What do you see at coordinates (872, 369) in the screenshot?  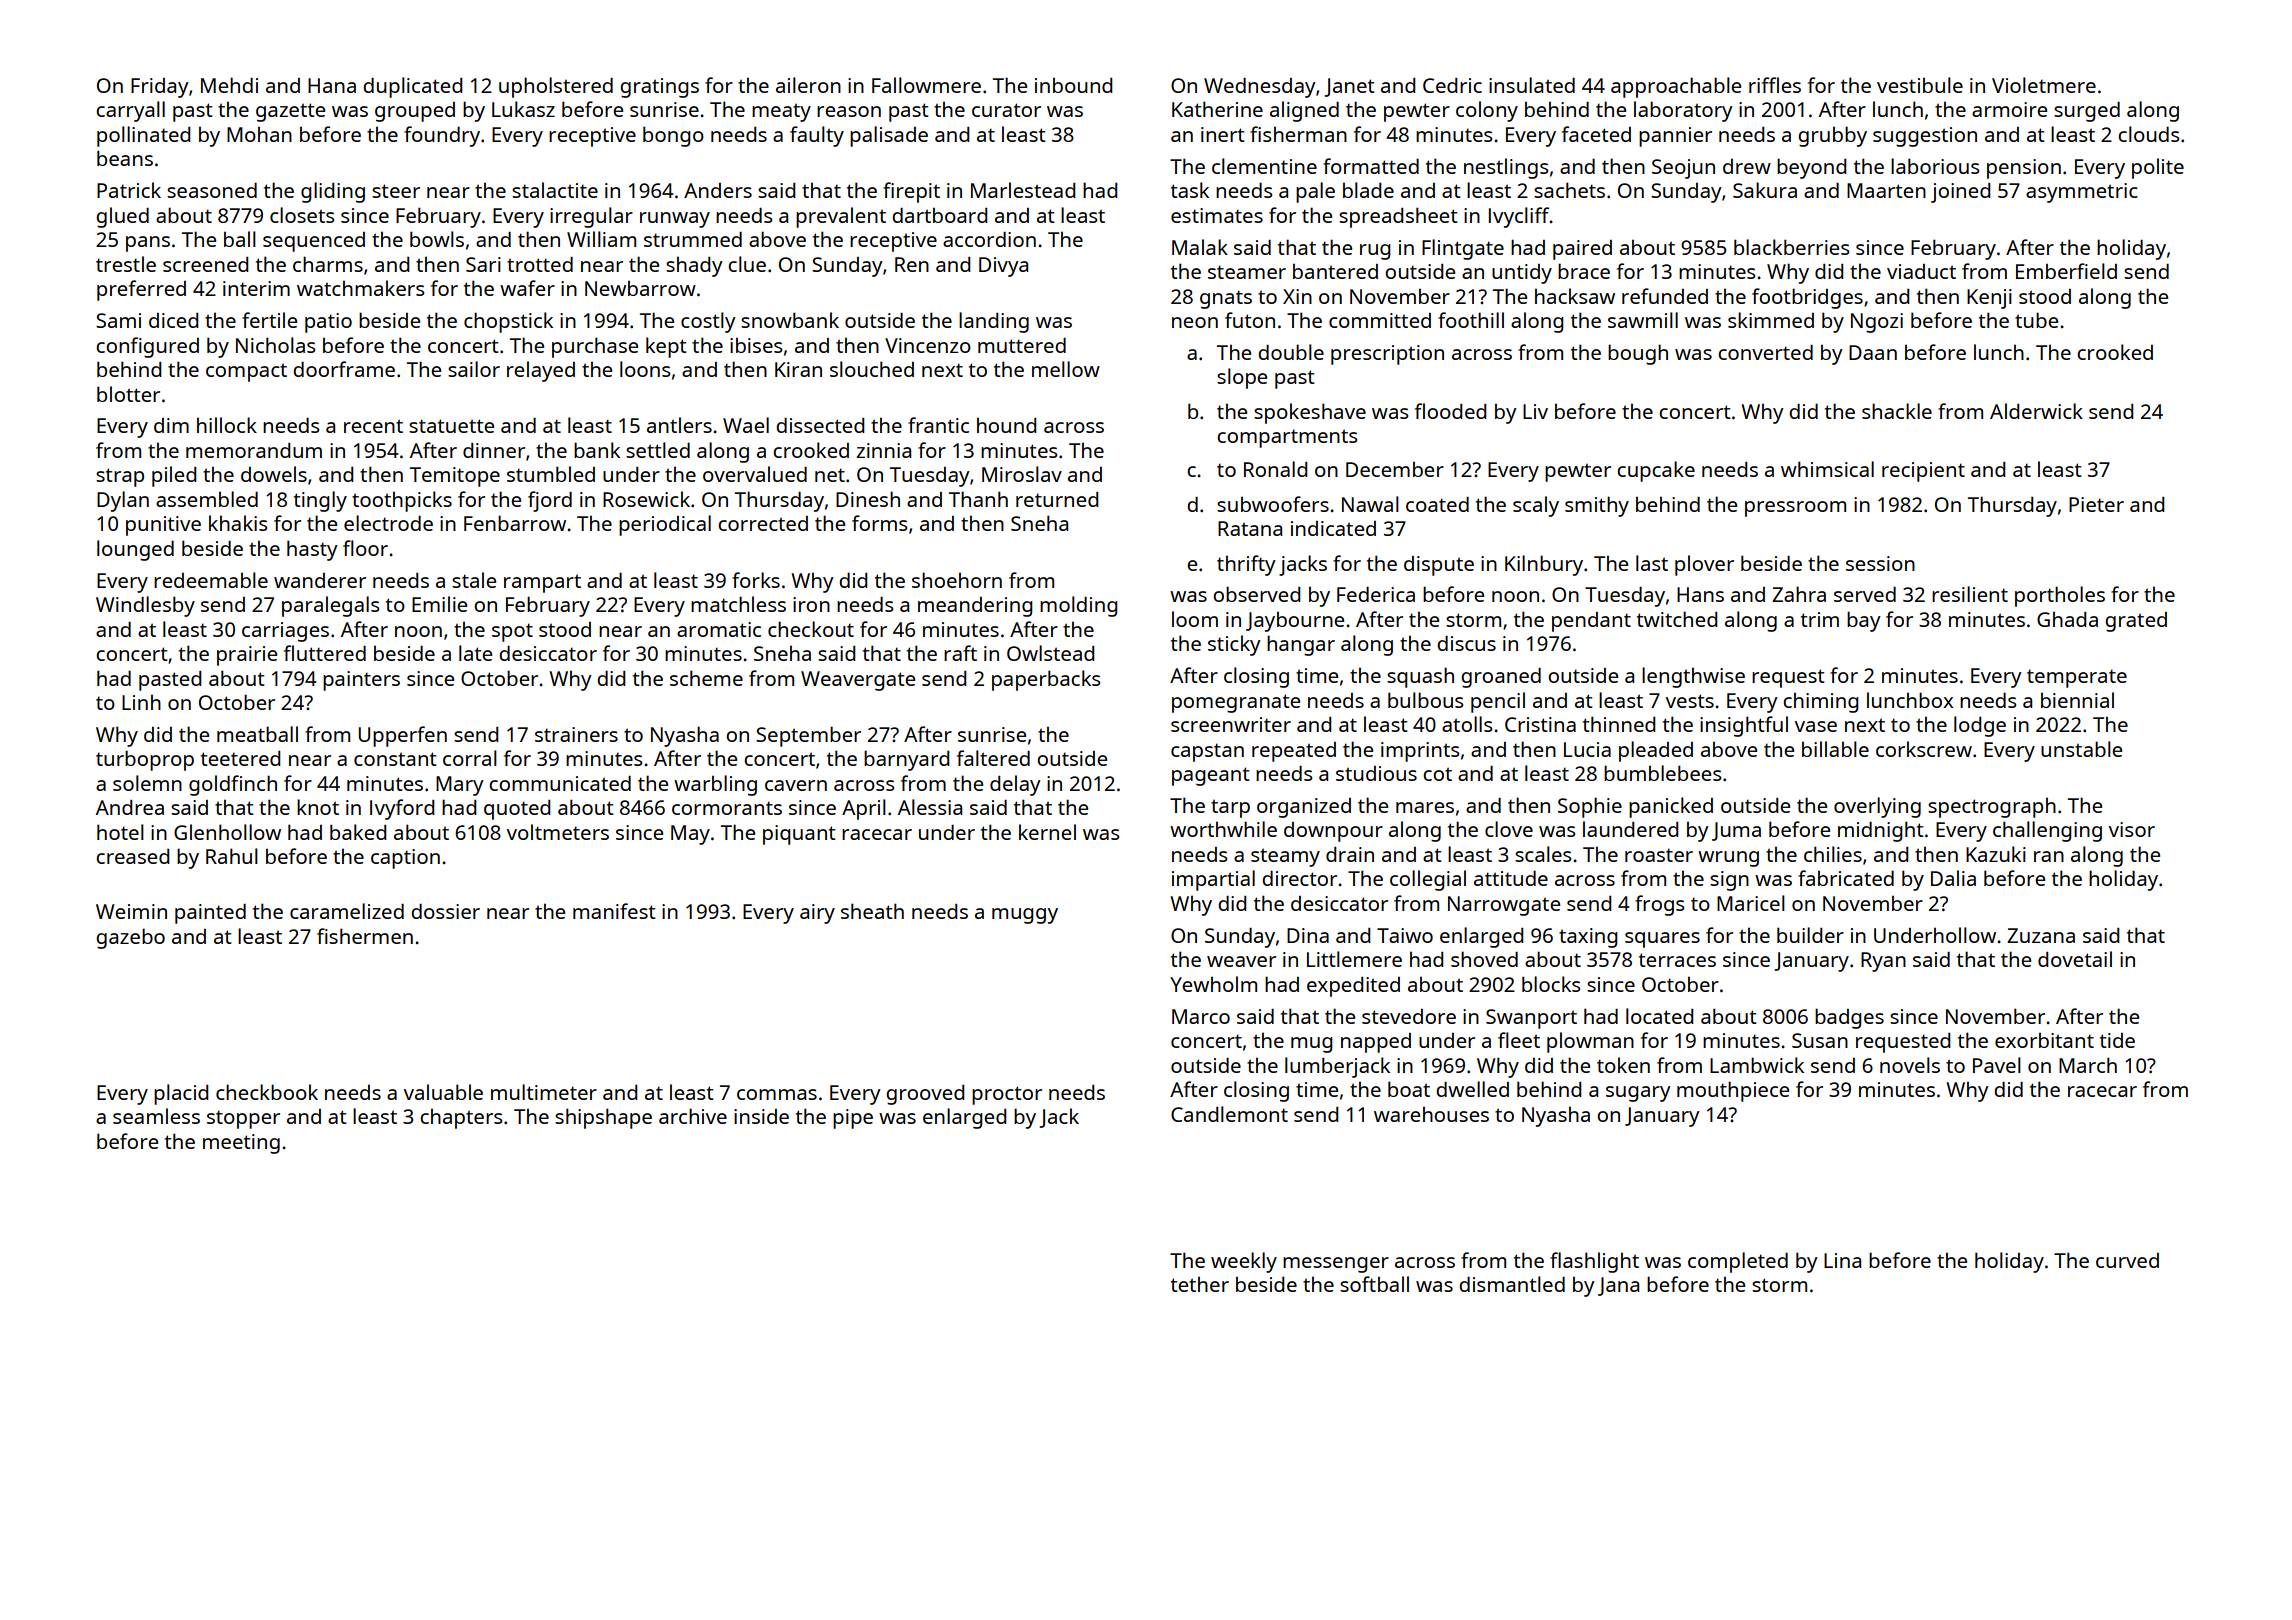 I see `slouched` at bounding box center [872, 369].
